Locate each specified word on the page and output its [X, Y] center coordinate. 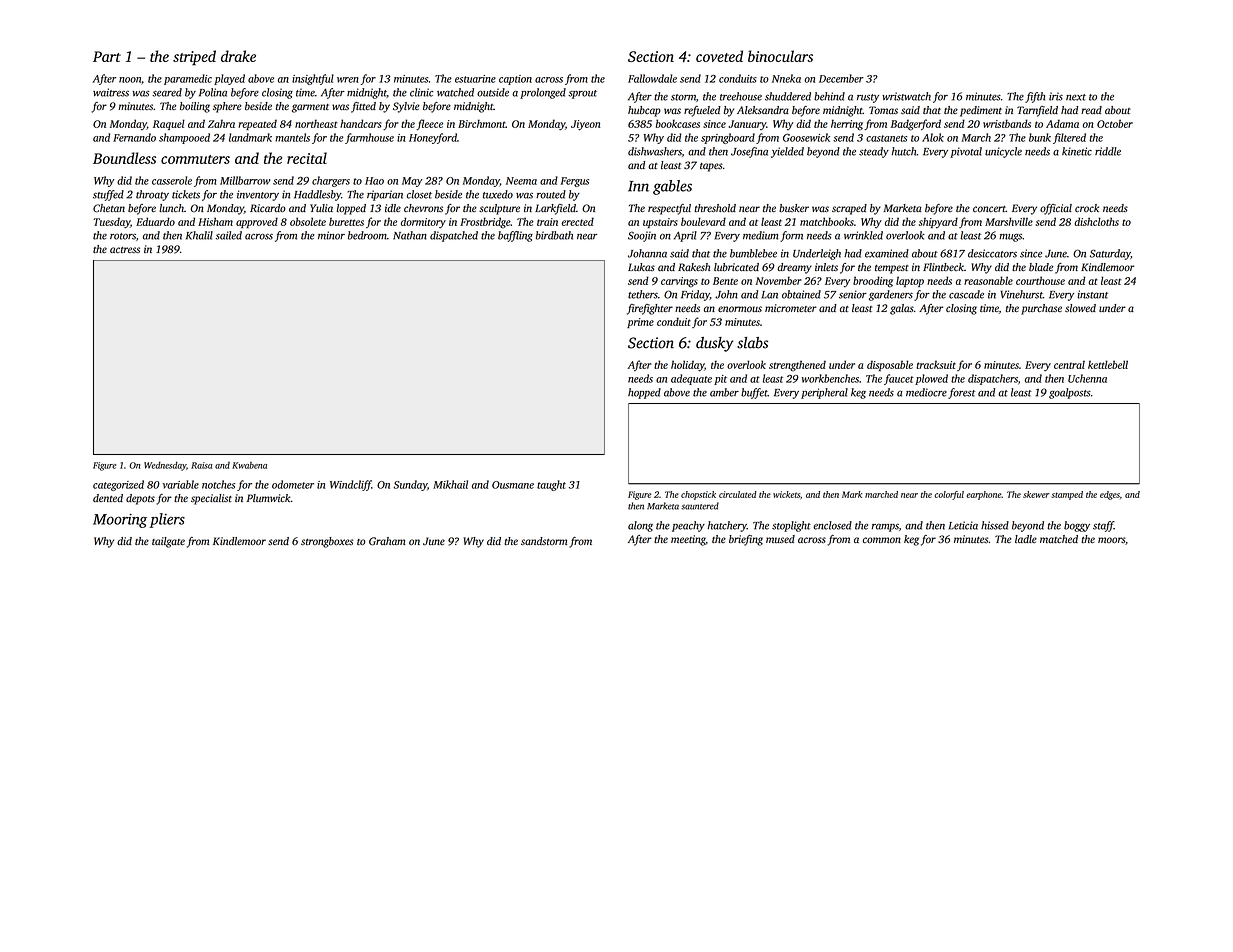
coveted [719, 56]
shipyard [938, 222]
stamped [1067, 495]
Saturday [1110, 254]
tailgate [168, 542]
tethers [643, 294]
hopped [644, 393]
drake [238, 56]
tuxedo [498, 194]
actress [125, 250]
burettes [346, 221]
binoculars [780, 56]
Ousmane [513, 485]
